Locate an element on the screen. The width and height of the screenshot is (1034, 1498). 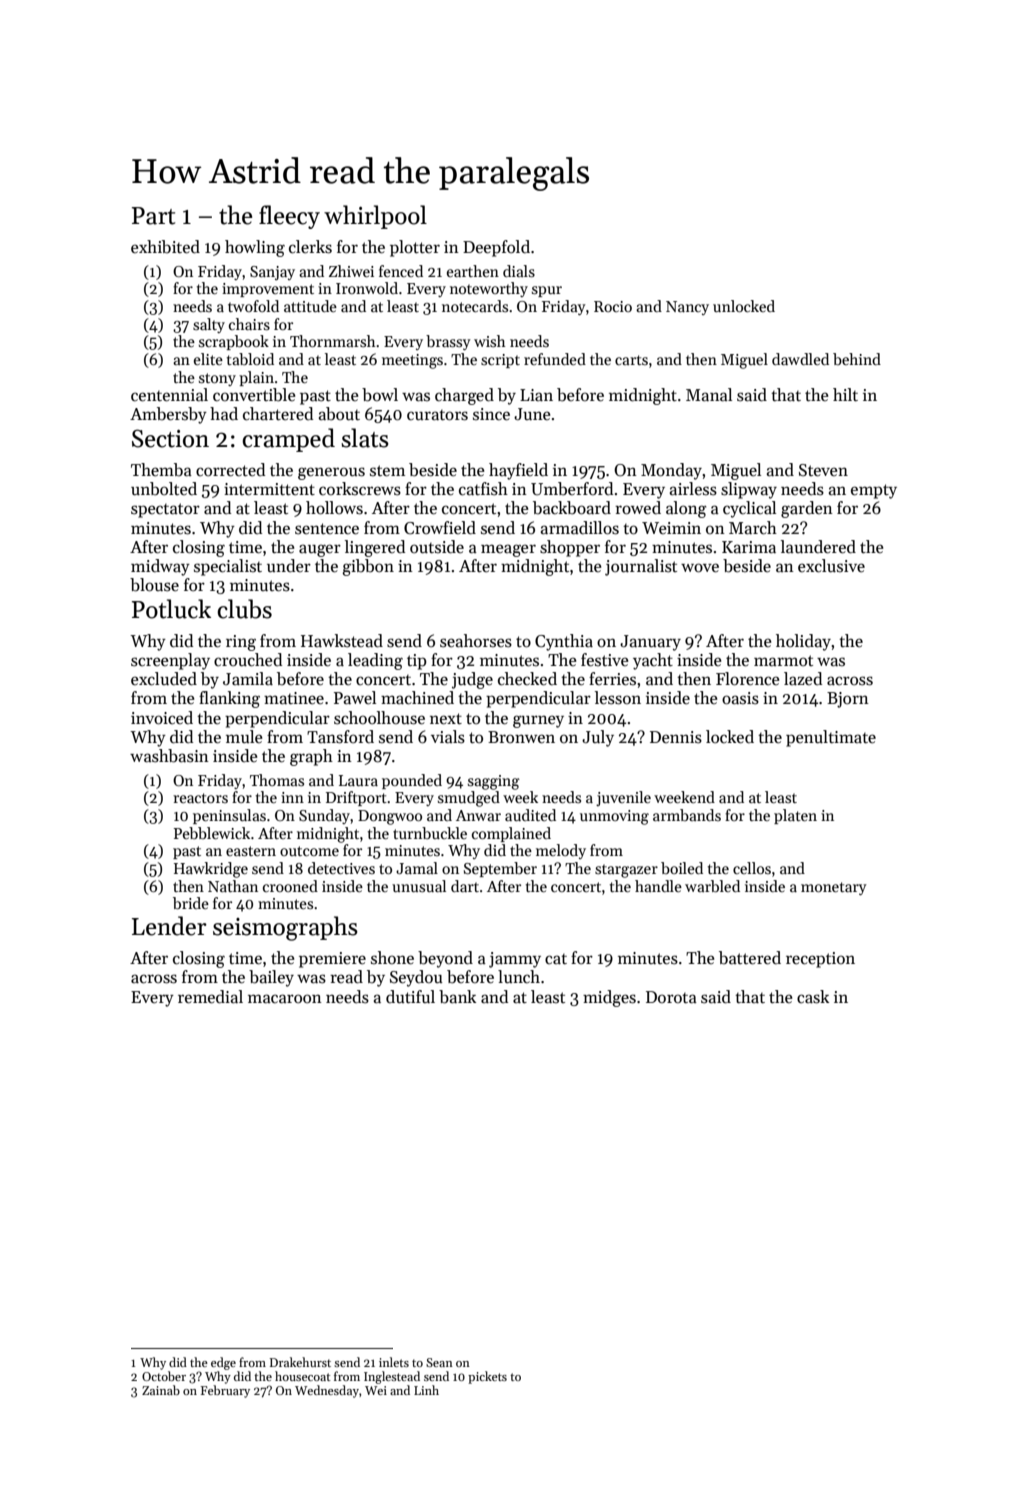
pickets is located at coordinates (487, 1377).
